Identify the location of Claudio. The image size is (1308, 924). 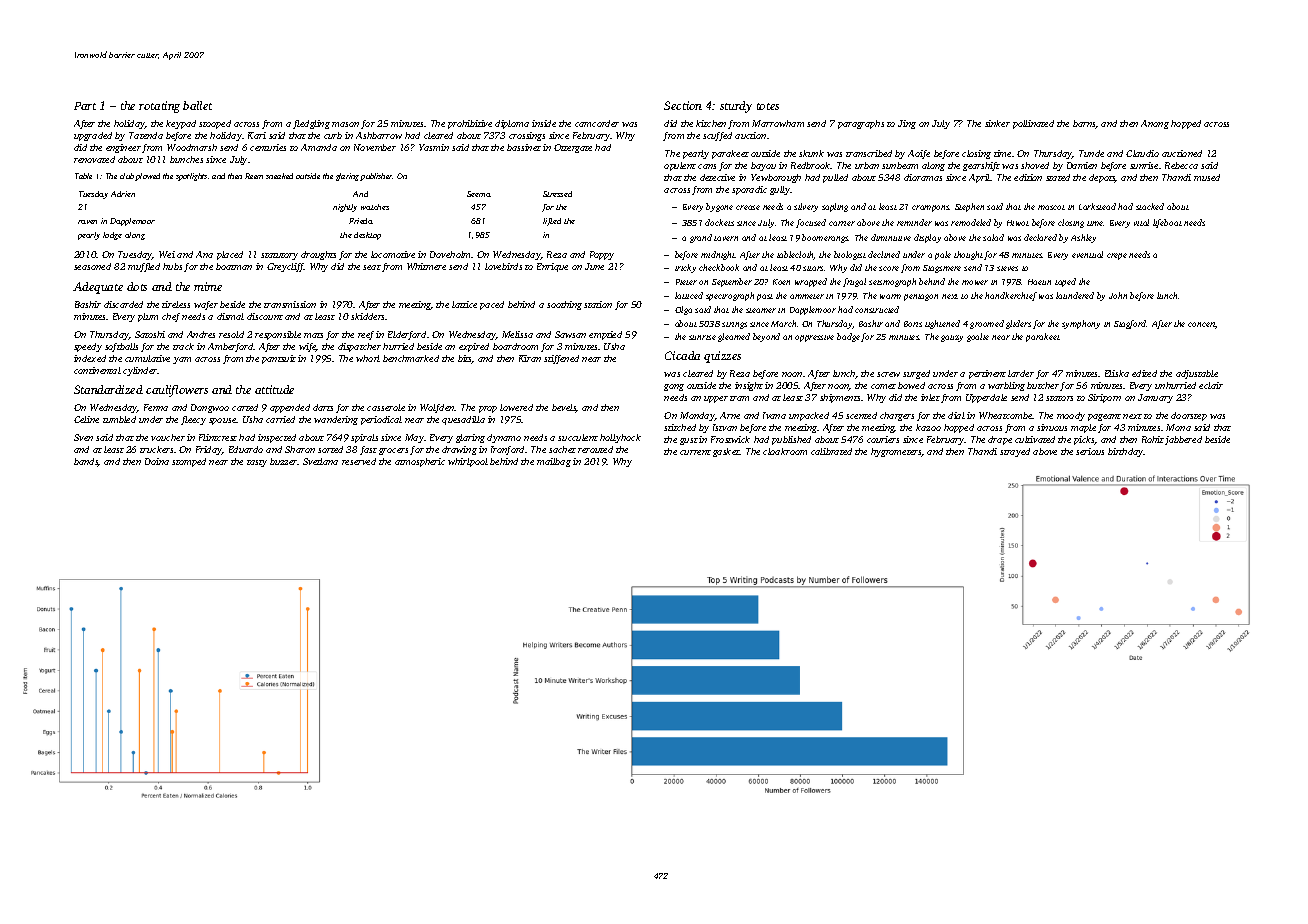
(1142, 153).
